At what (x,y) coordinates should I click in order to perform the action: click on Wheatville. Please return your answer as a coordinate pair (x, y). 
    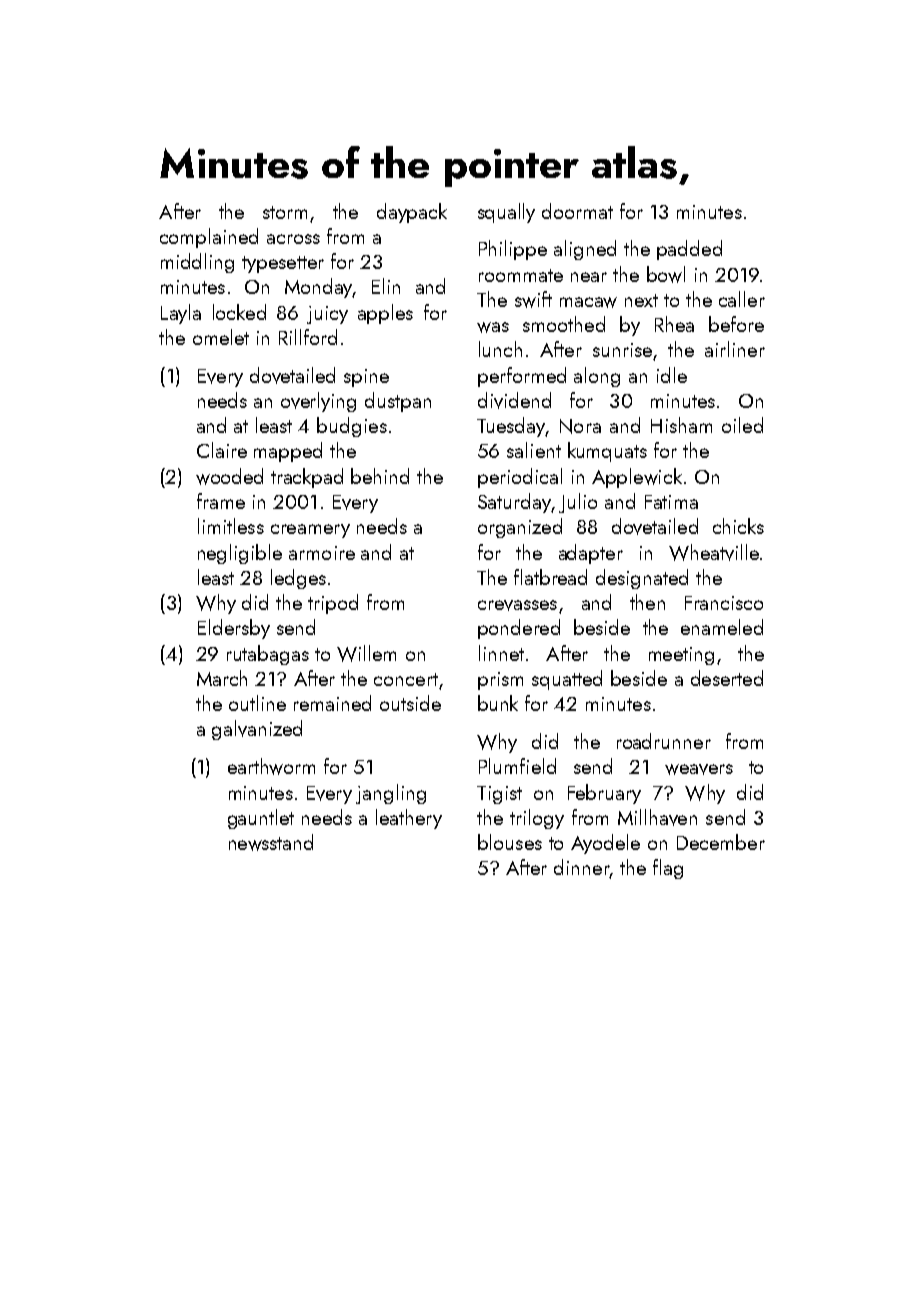
    Looking at the image, I should click on (714, 552).
